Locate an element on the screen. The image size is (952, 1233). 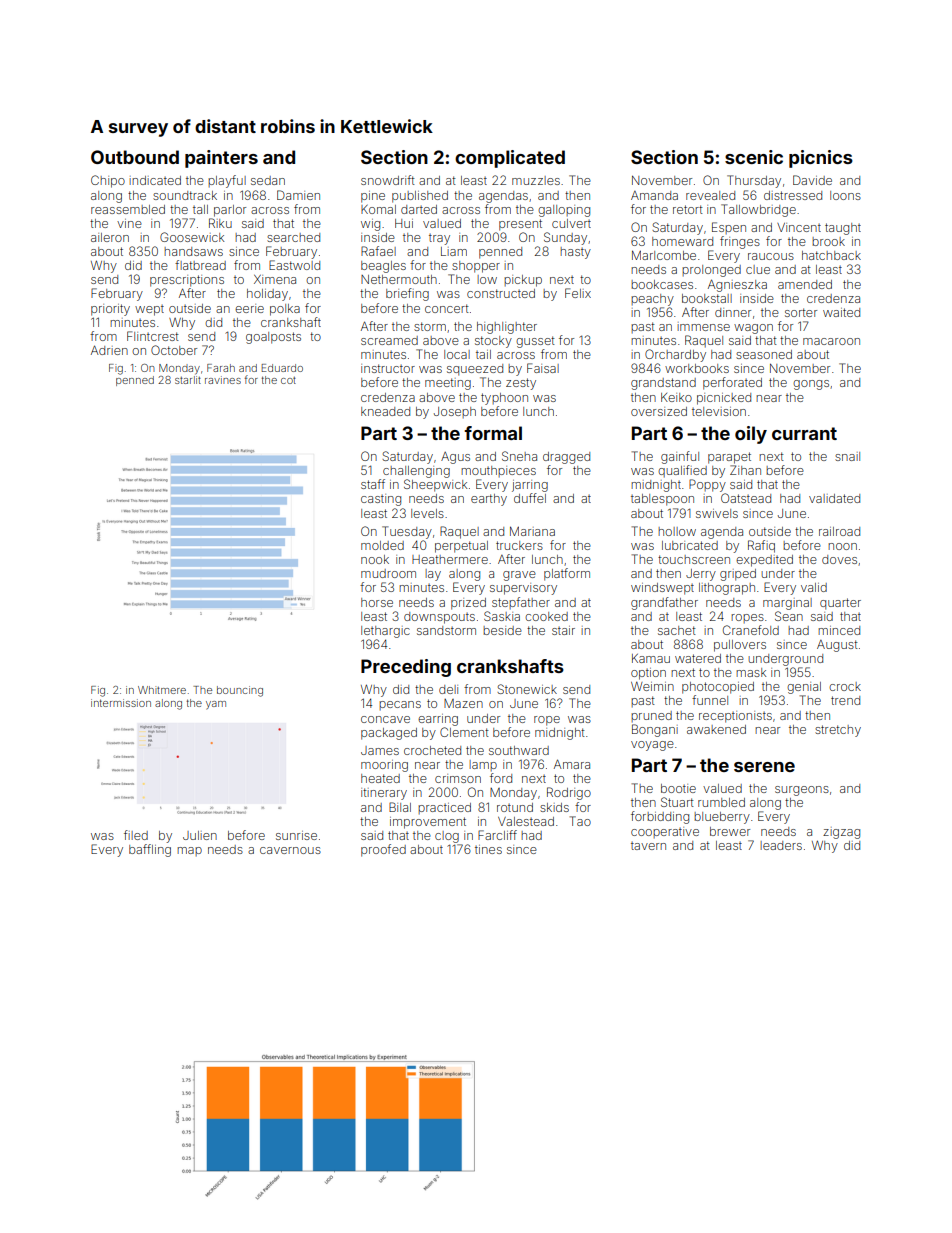
Kamau is located at coordinates (651, 658).
